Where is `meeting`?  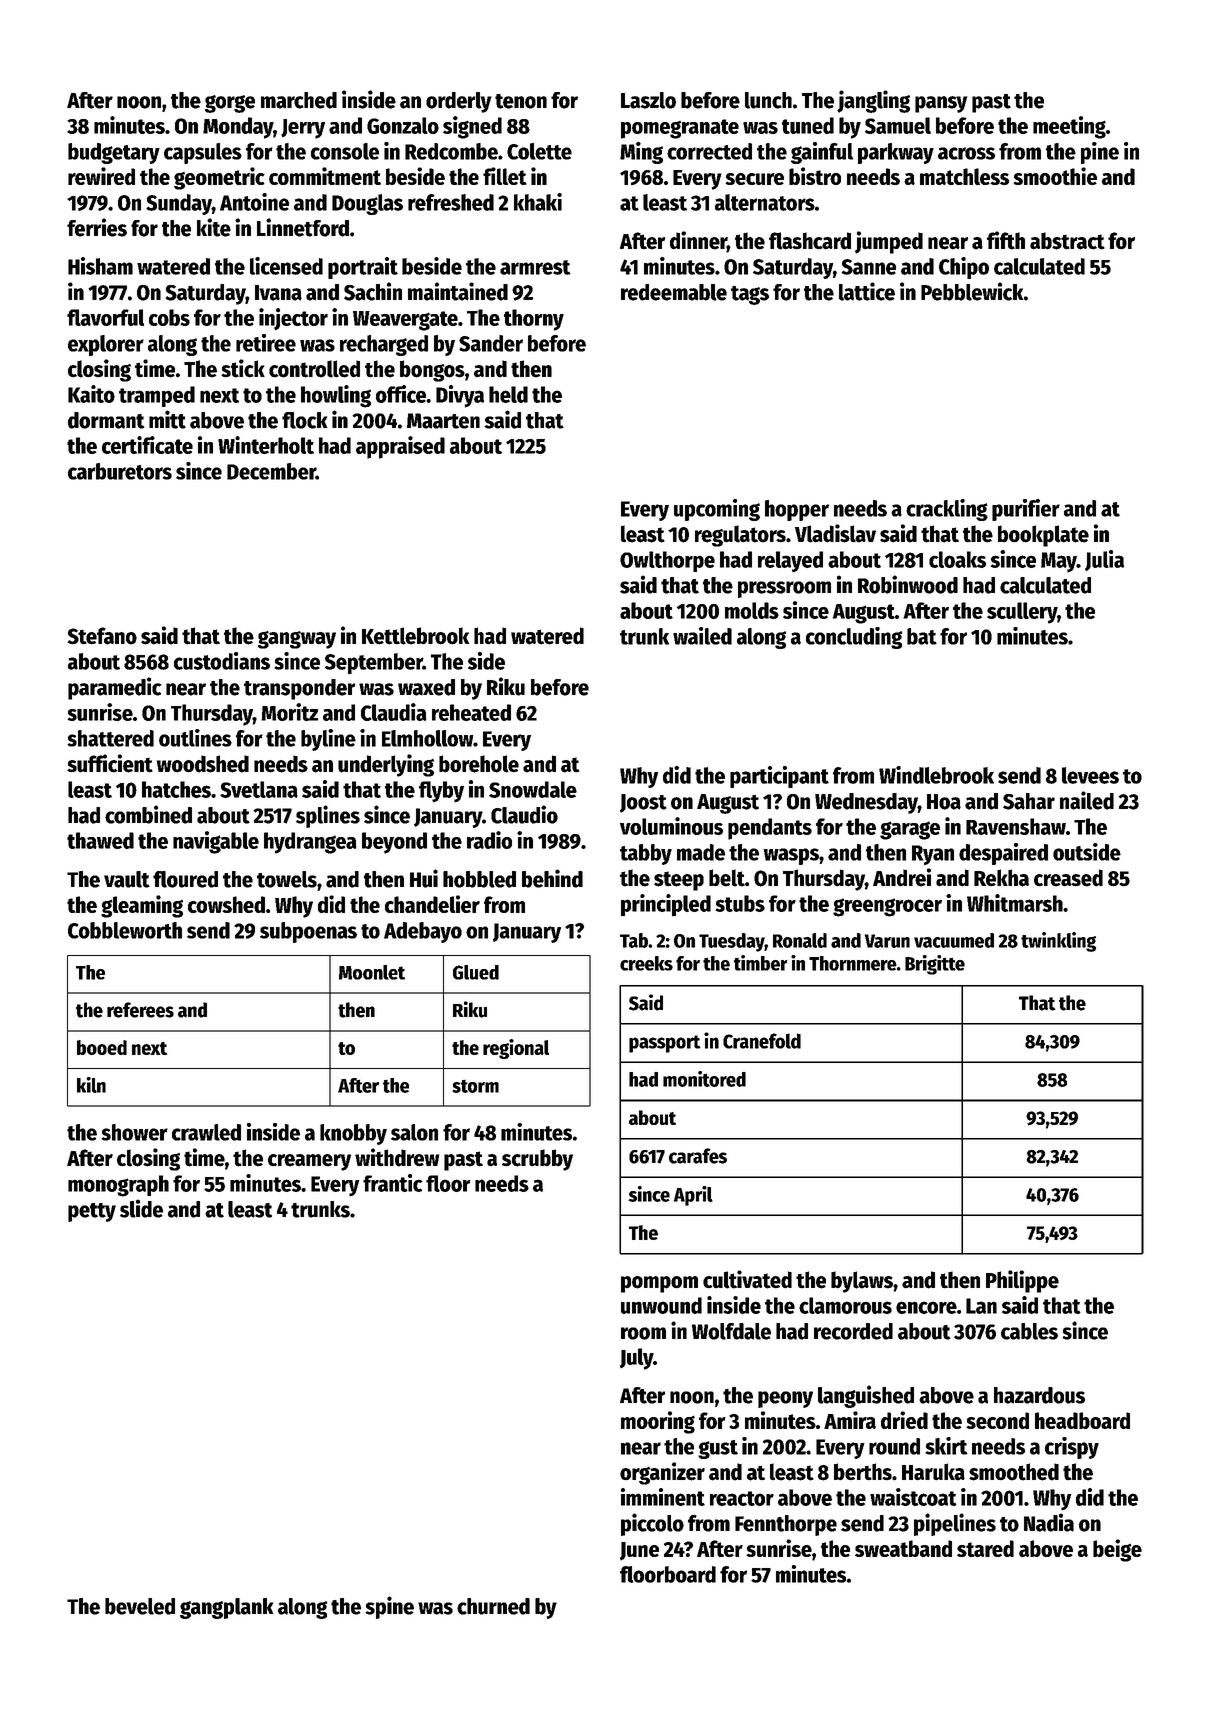 meeting is located at coordinates (1069, 127).
